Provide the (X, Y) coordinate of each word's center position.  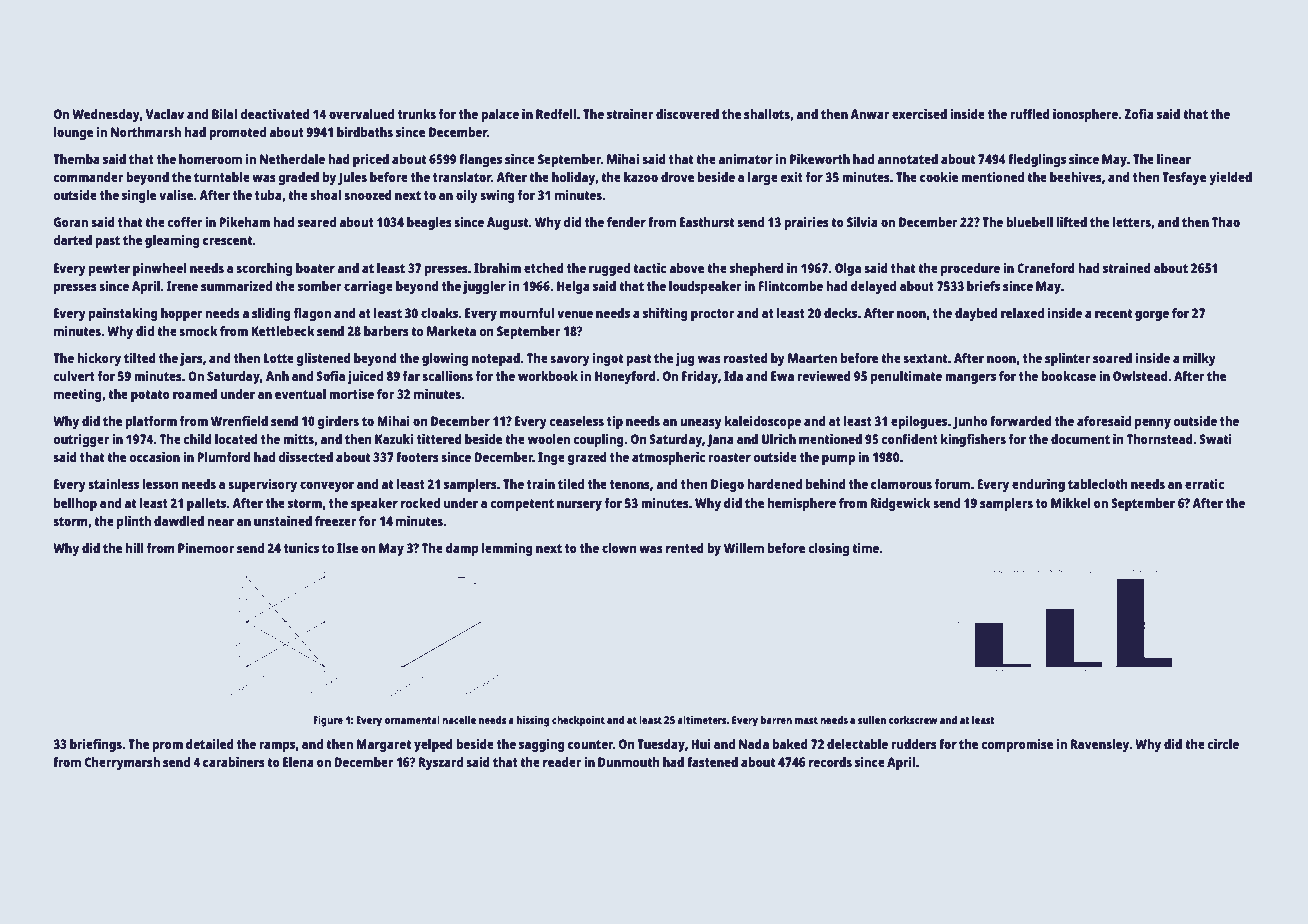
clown (619, 548)
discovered (687, 114)
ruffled (1030, 114)
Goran (71, 222)
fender (626, 222)
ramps (277, 746)
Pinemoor (206, 548)
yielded (1230, 178)
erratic (1204, 484)
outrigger (81, 440)
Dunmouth (629, 762)
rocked (420, 503)
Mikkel (1071, 503)
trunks (417, 114)
